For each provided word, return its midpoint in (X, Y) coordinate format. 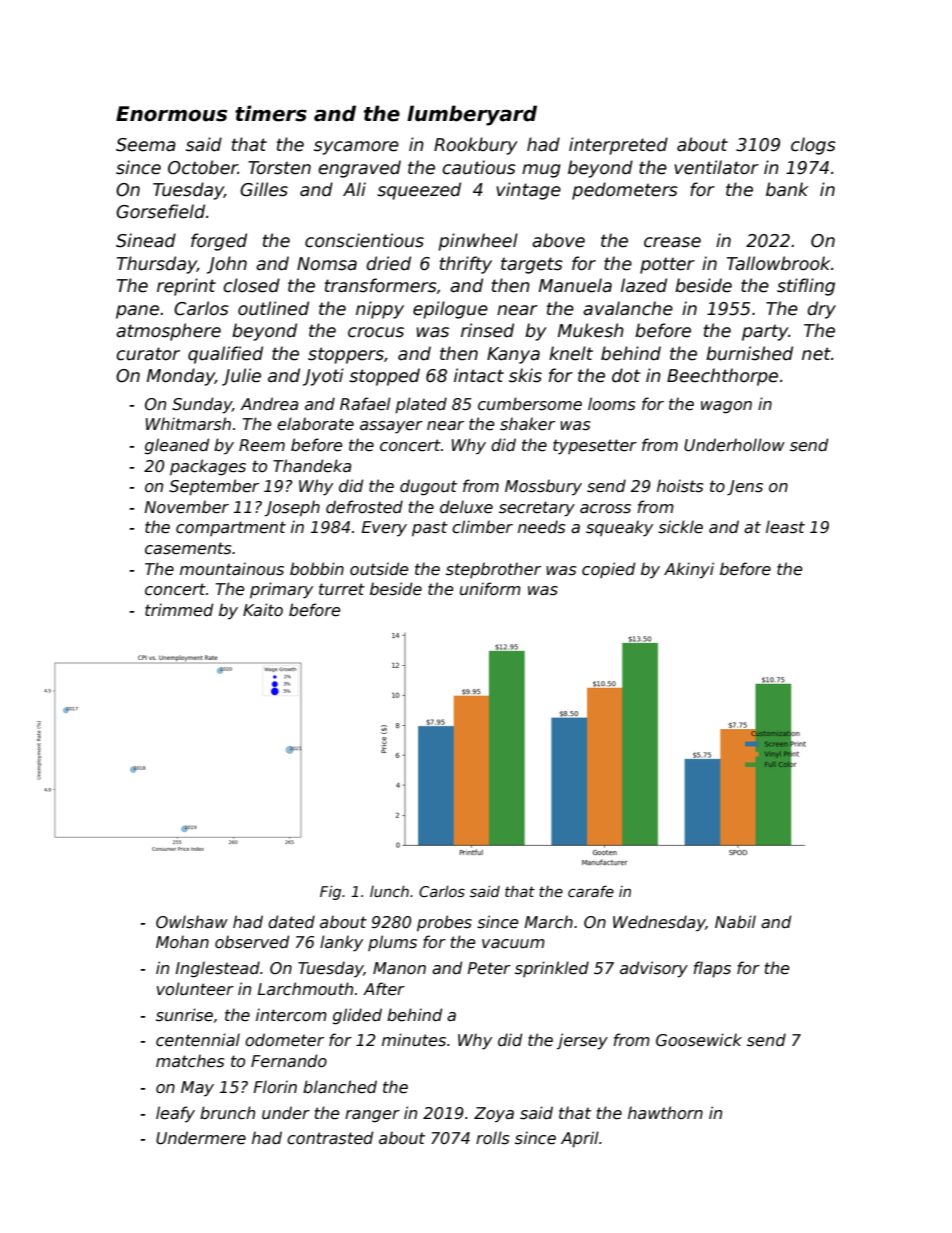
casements (188, 548)
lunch (389, 891)
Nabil (735, 921)
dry (821, 310)
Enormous (171, 114)
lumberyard (472, 115)
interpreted (618, 146)
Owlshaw (192, 922)
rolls (493, 1138)
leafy (175, 1114)
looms (612, 404)
